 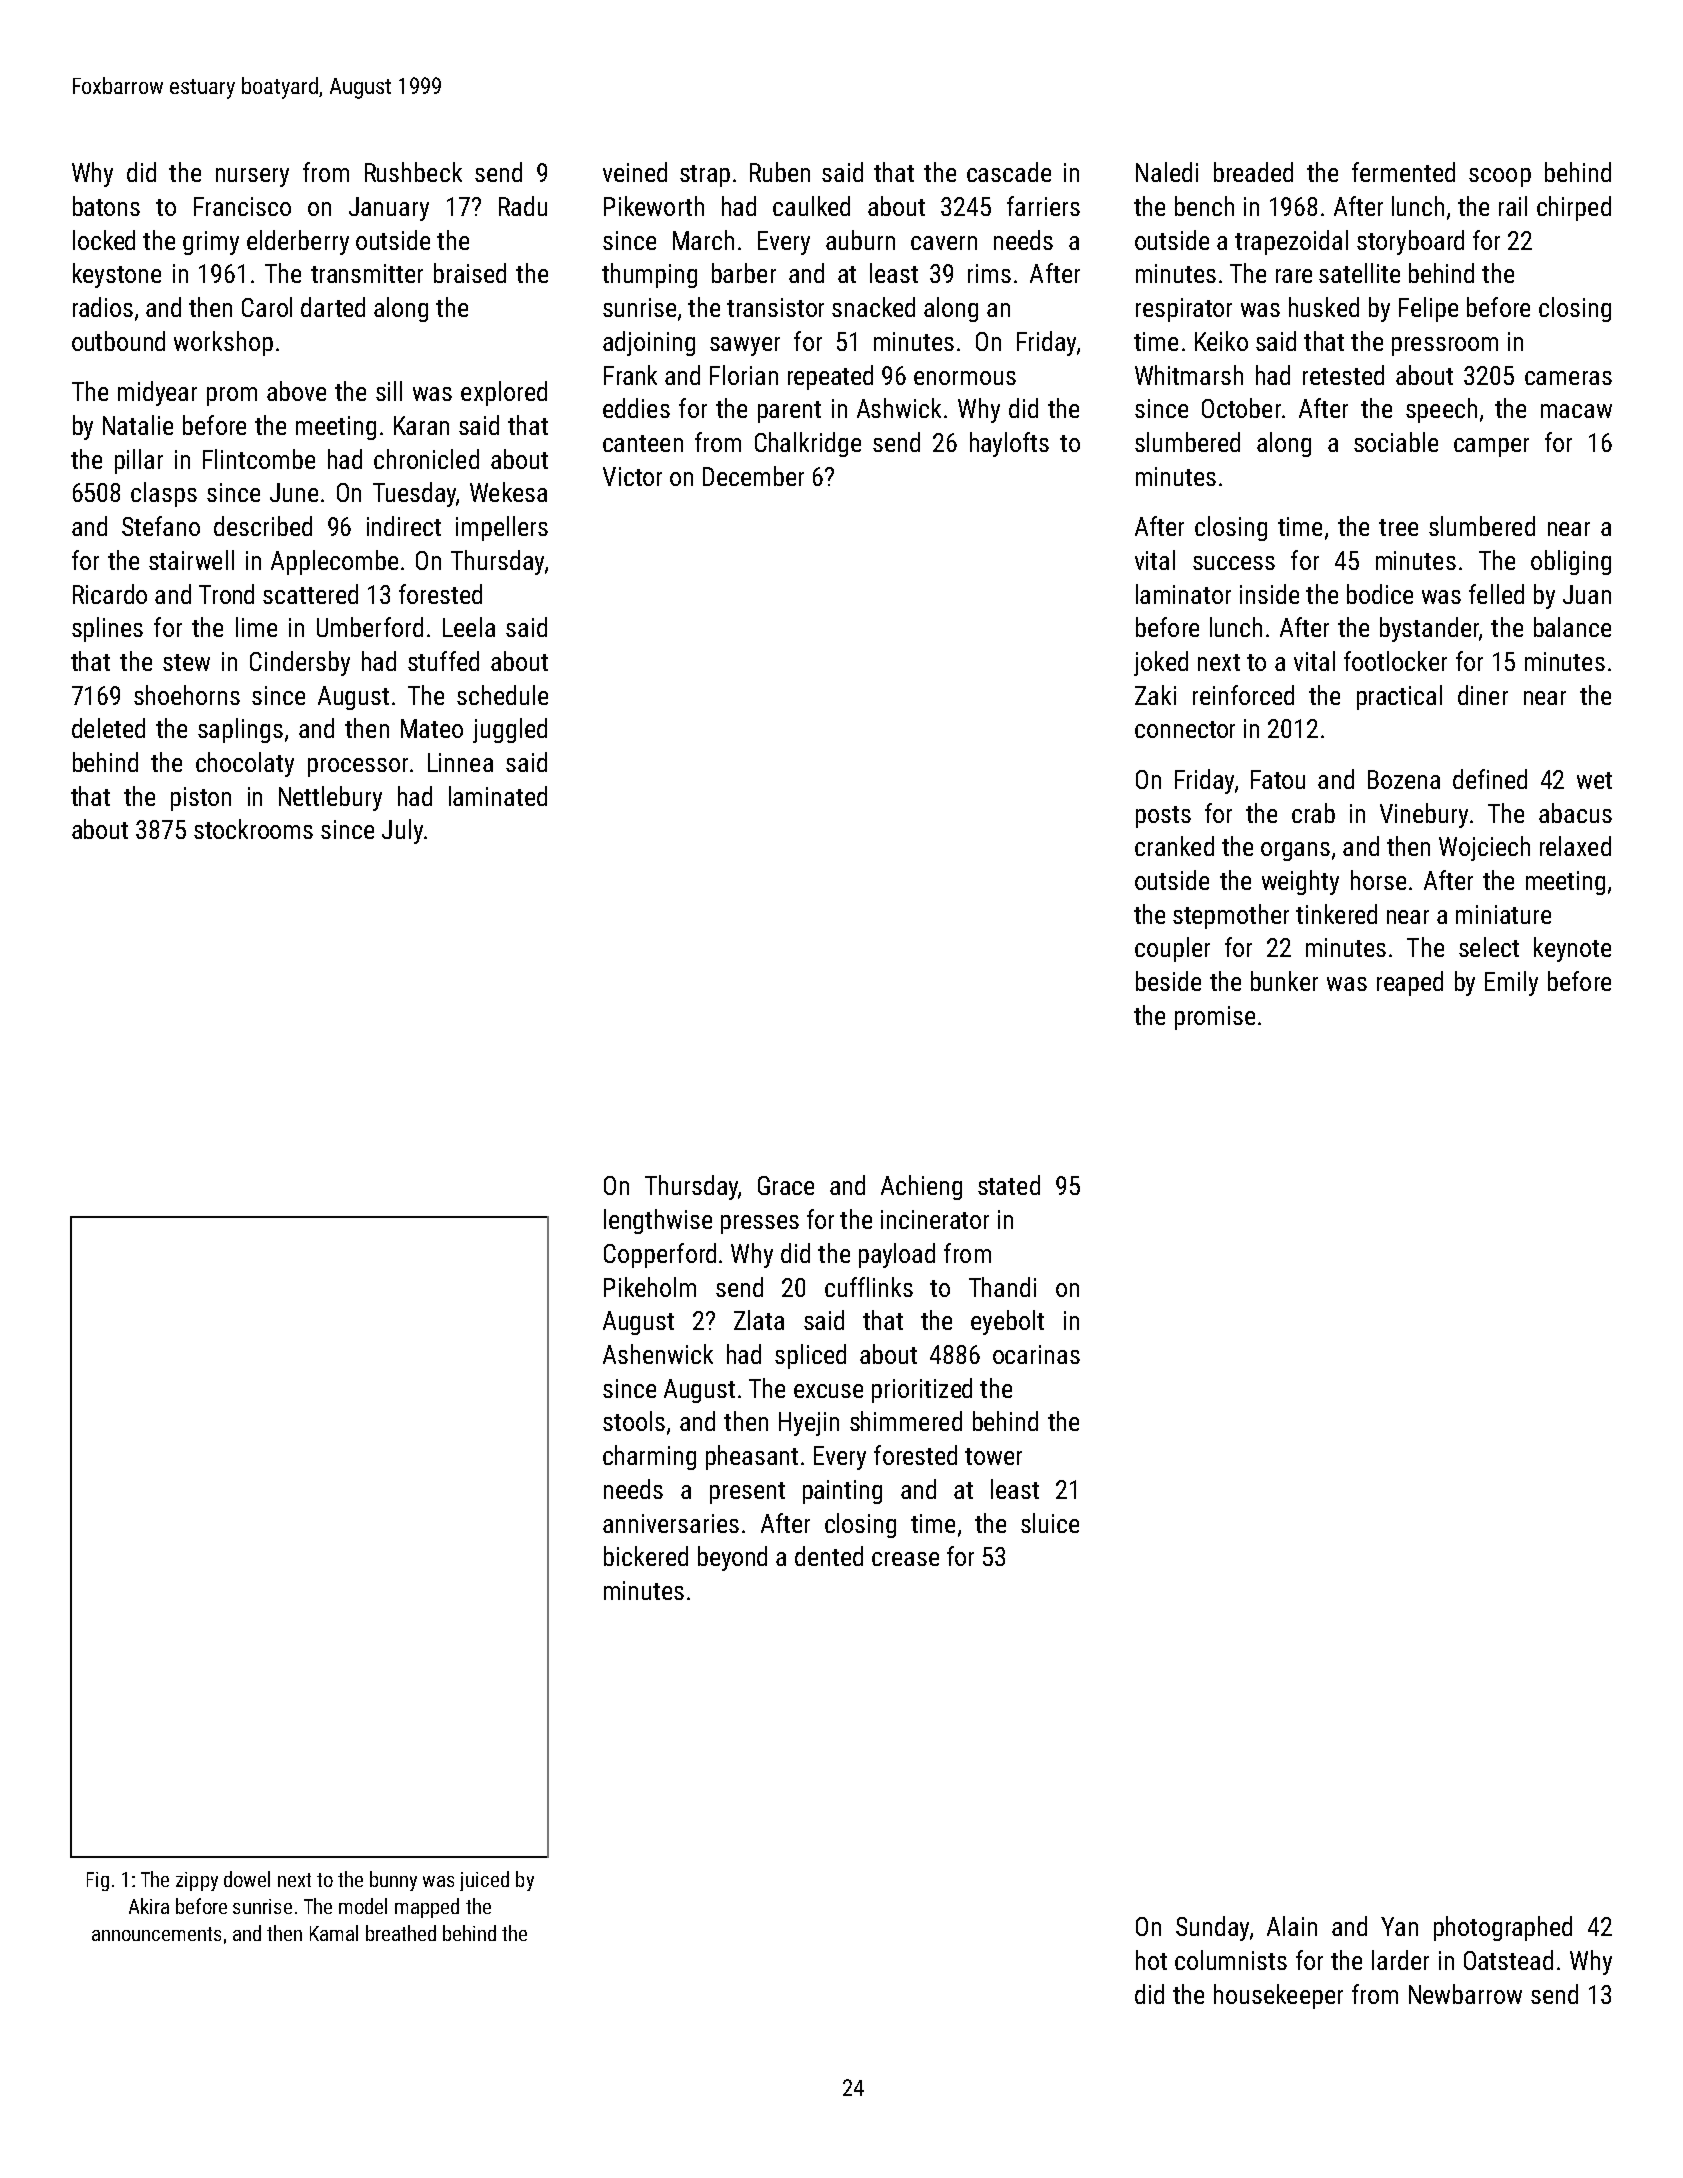 What do you see at coordinates (252, 177) in the image?
I see `nursery` at bounding box center [252, 177].
